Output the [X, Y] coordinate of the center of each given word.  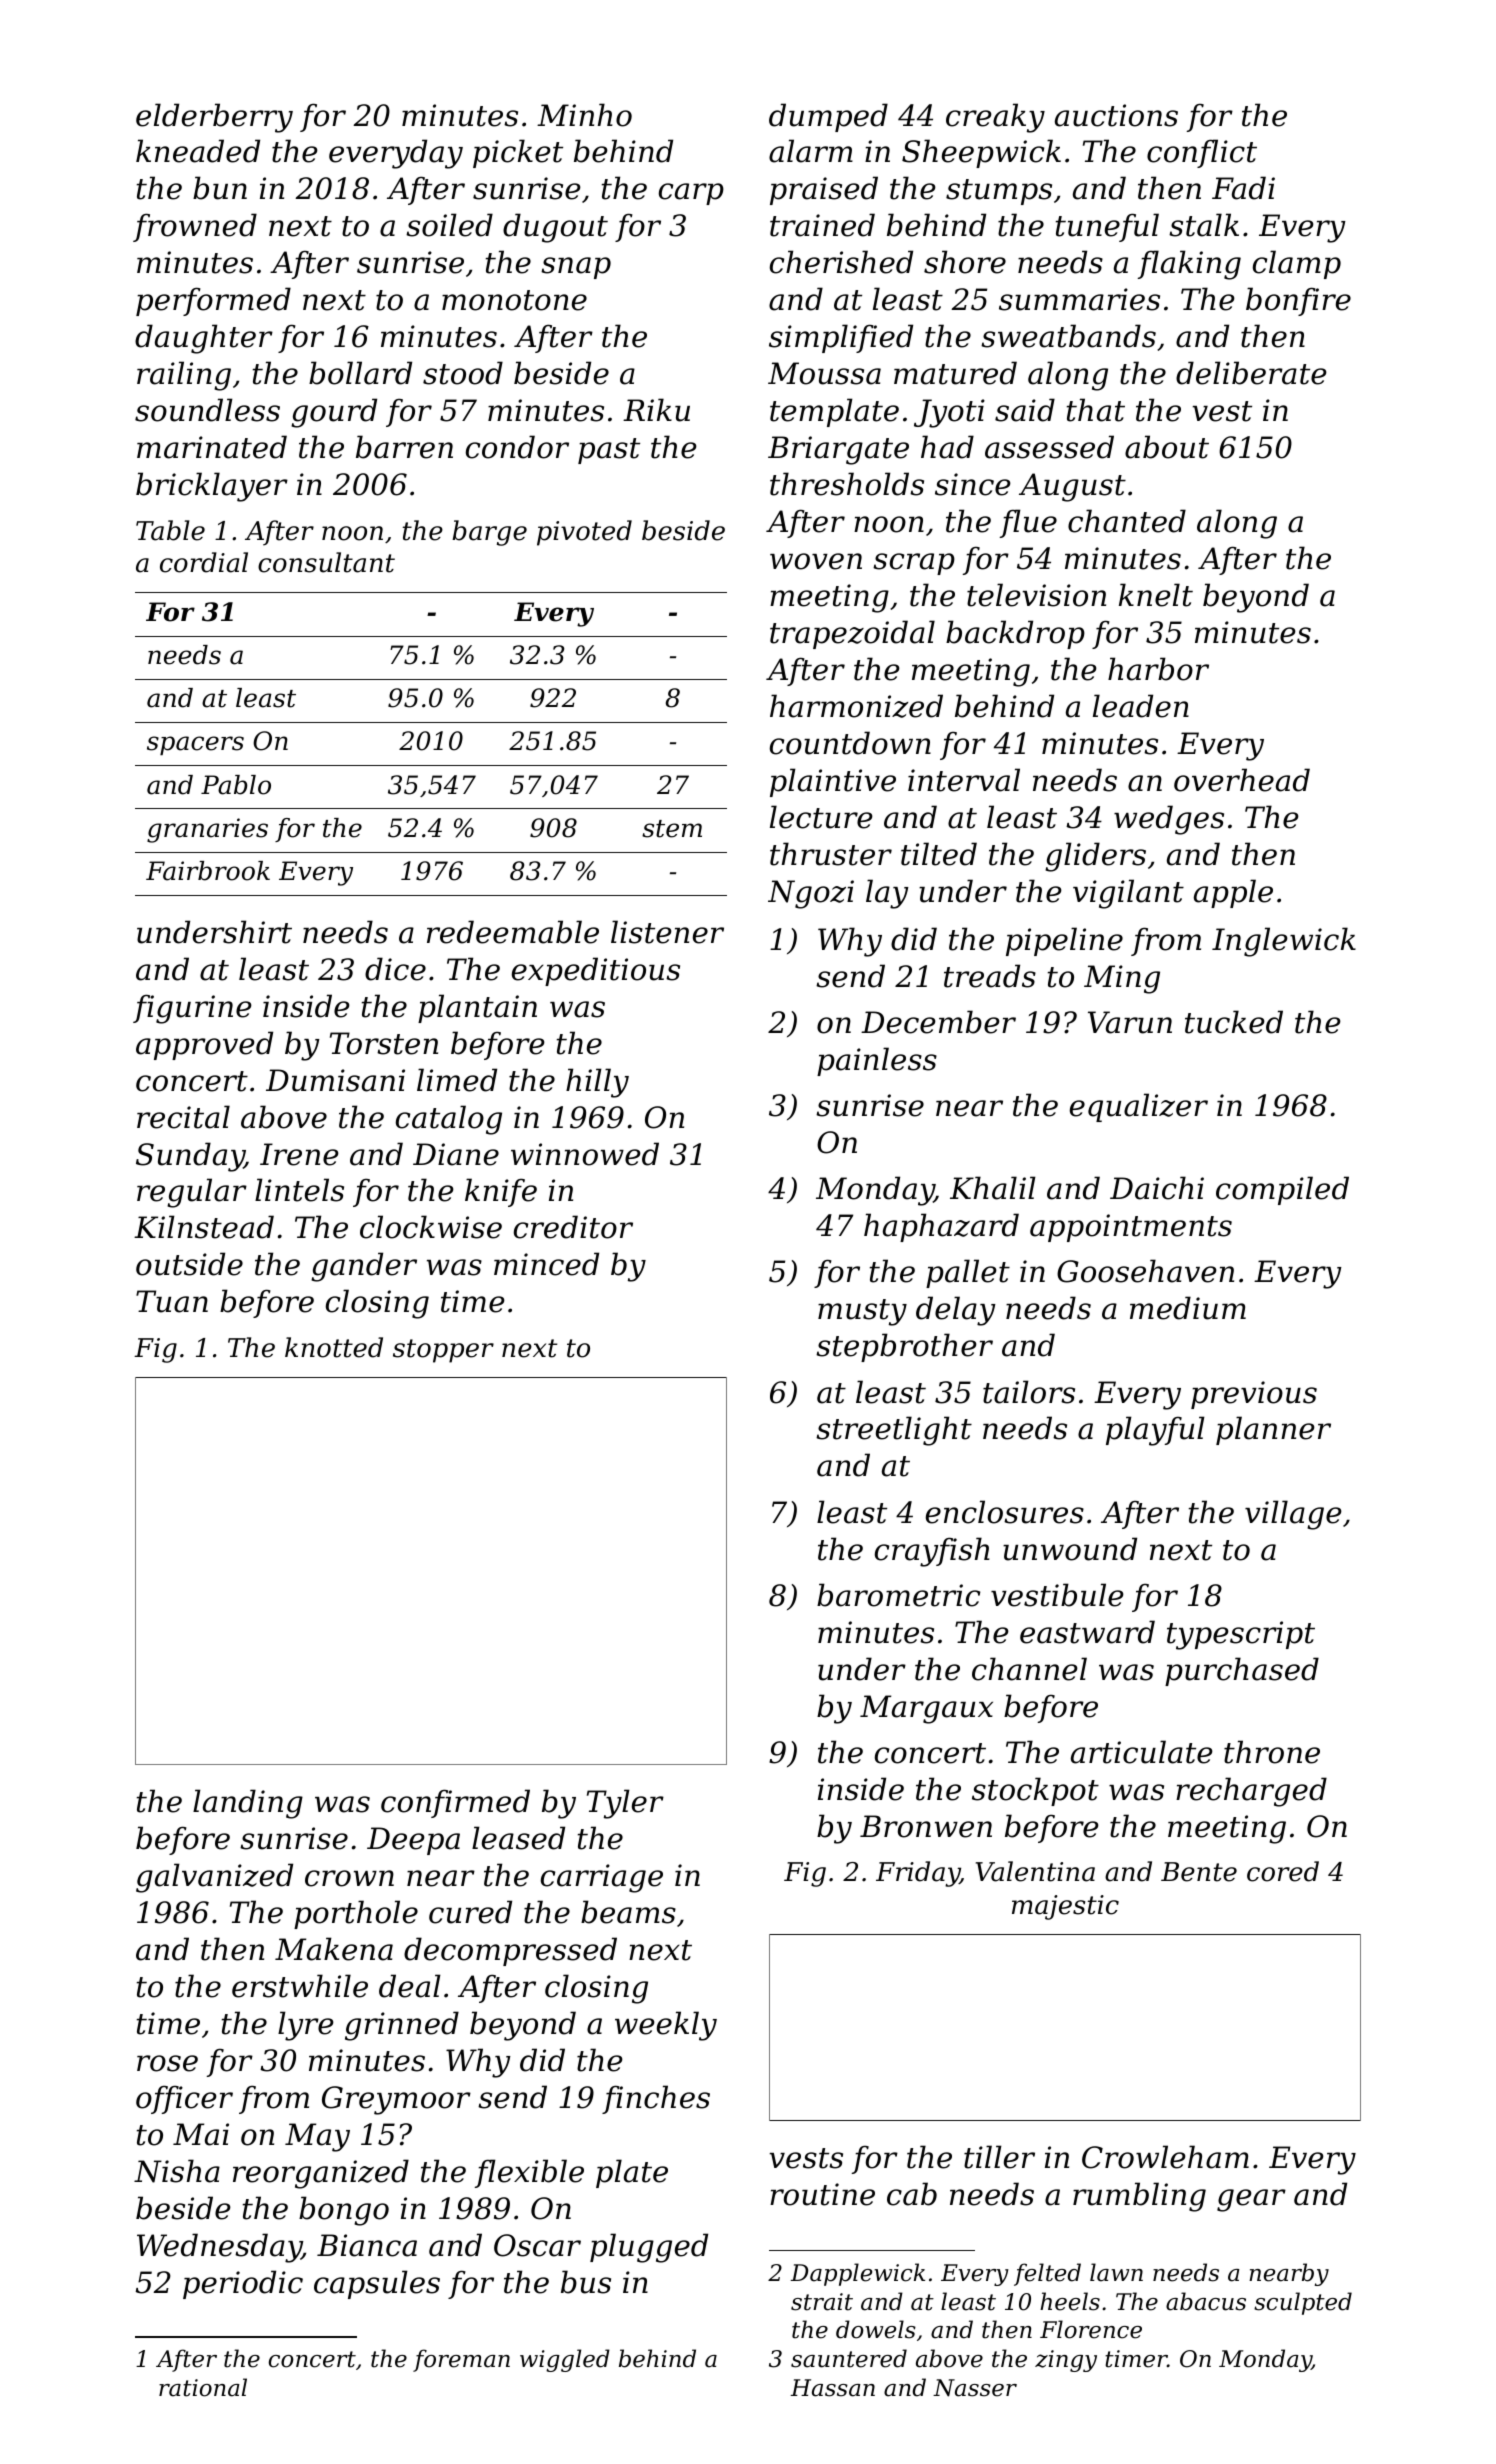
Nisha [177, 2171]
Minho [584, 115]
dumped [828, 117]
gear [1251, 2200]
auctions [1116, 115]
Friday [918, 1874]
